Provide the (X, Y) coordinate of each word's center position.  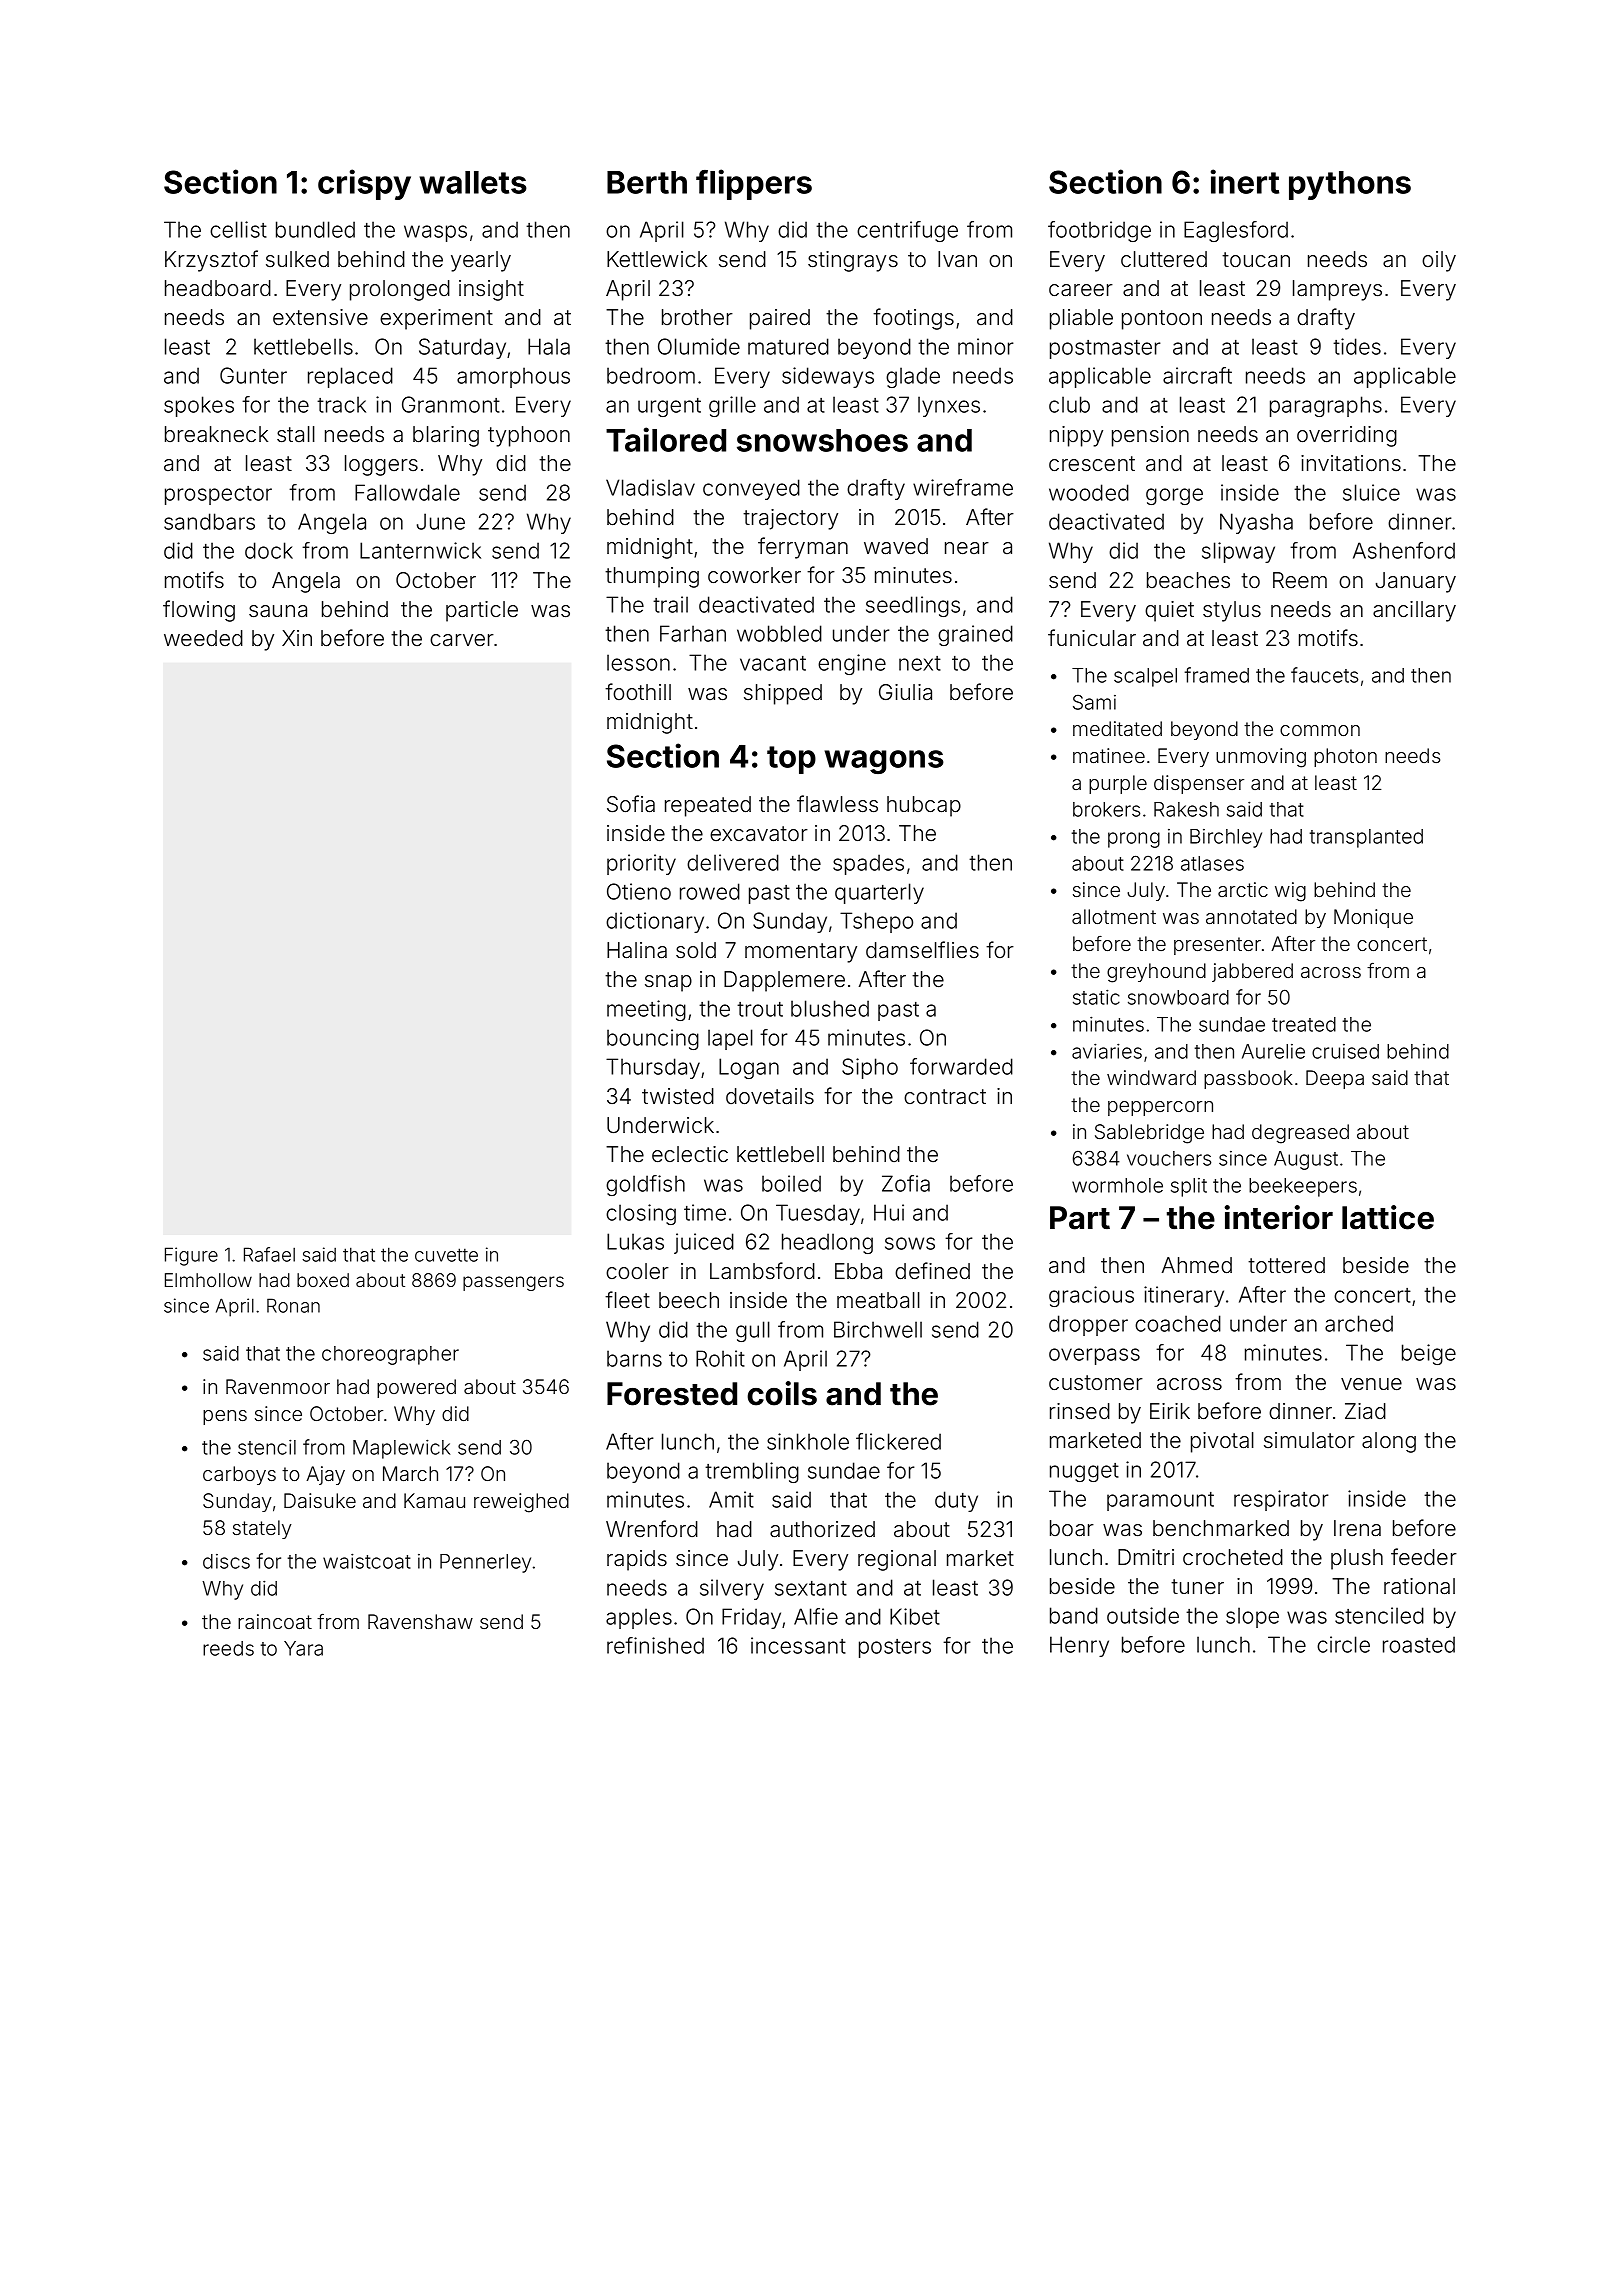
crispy (364, 184)
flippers (754, 184)
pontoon (1162, 320)
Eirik (1170, 1411)
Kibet (915, 1616)
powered (416, 1388)
